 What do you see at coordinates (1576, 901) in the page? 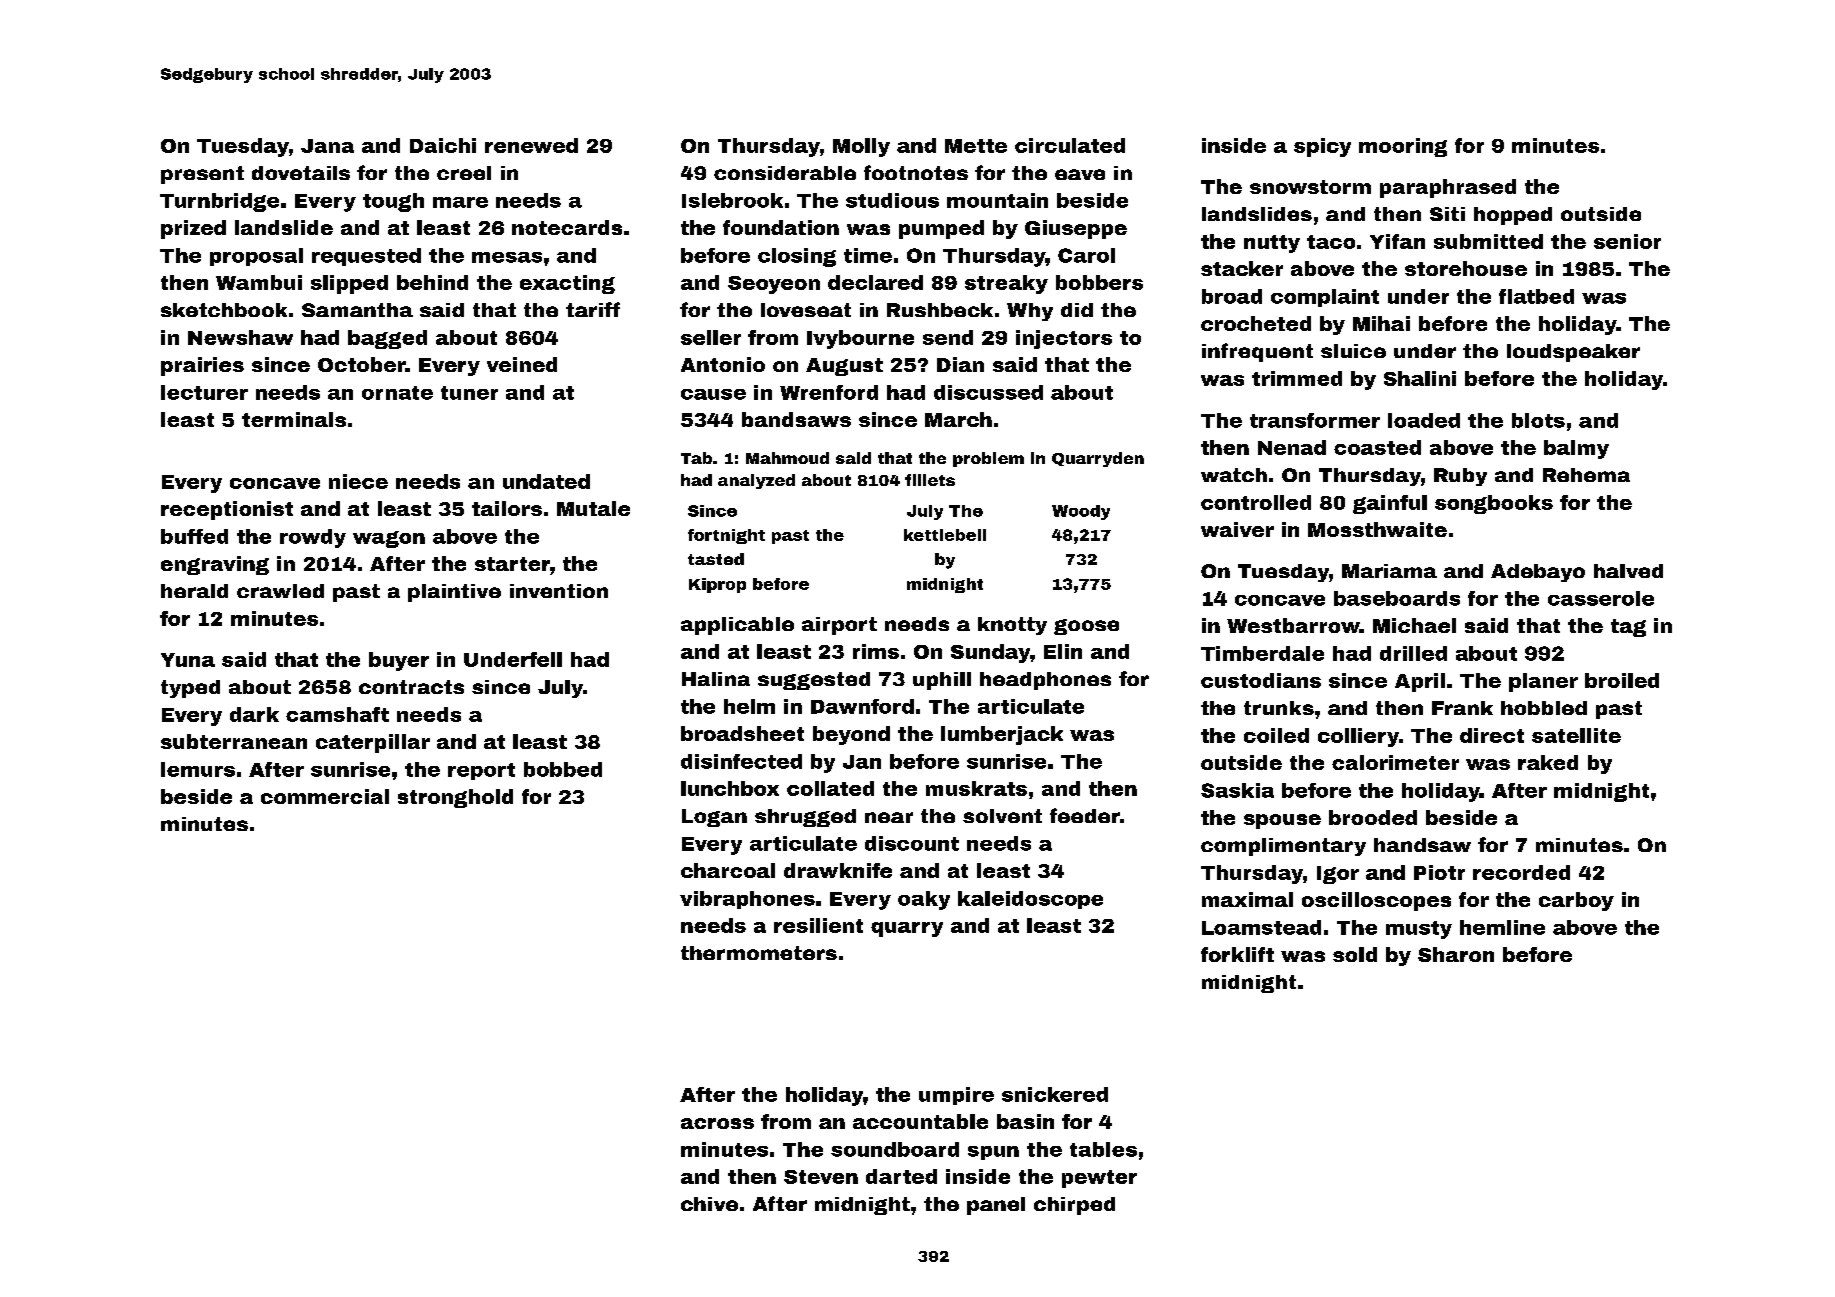
I see `carboy` at bounding box center [1576, 901].
